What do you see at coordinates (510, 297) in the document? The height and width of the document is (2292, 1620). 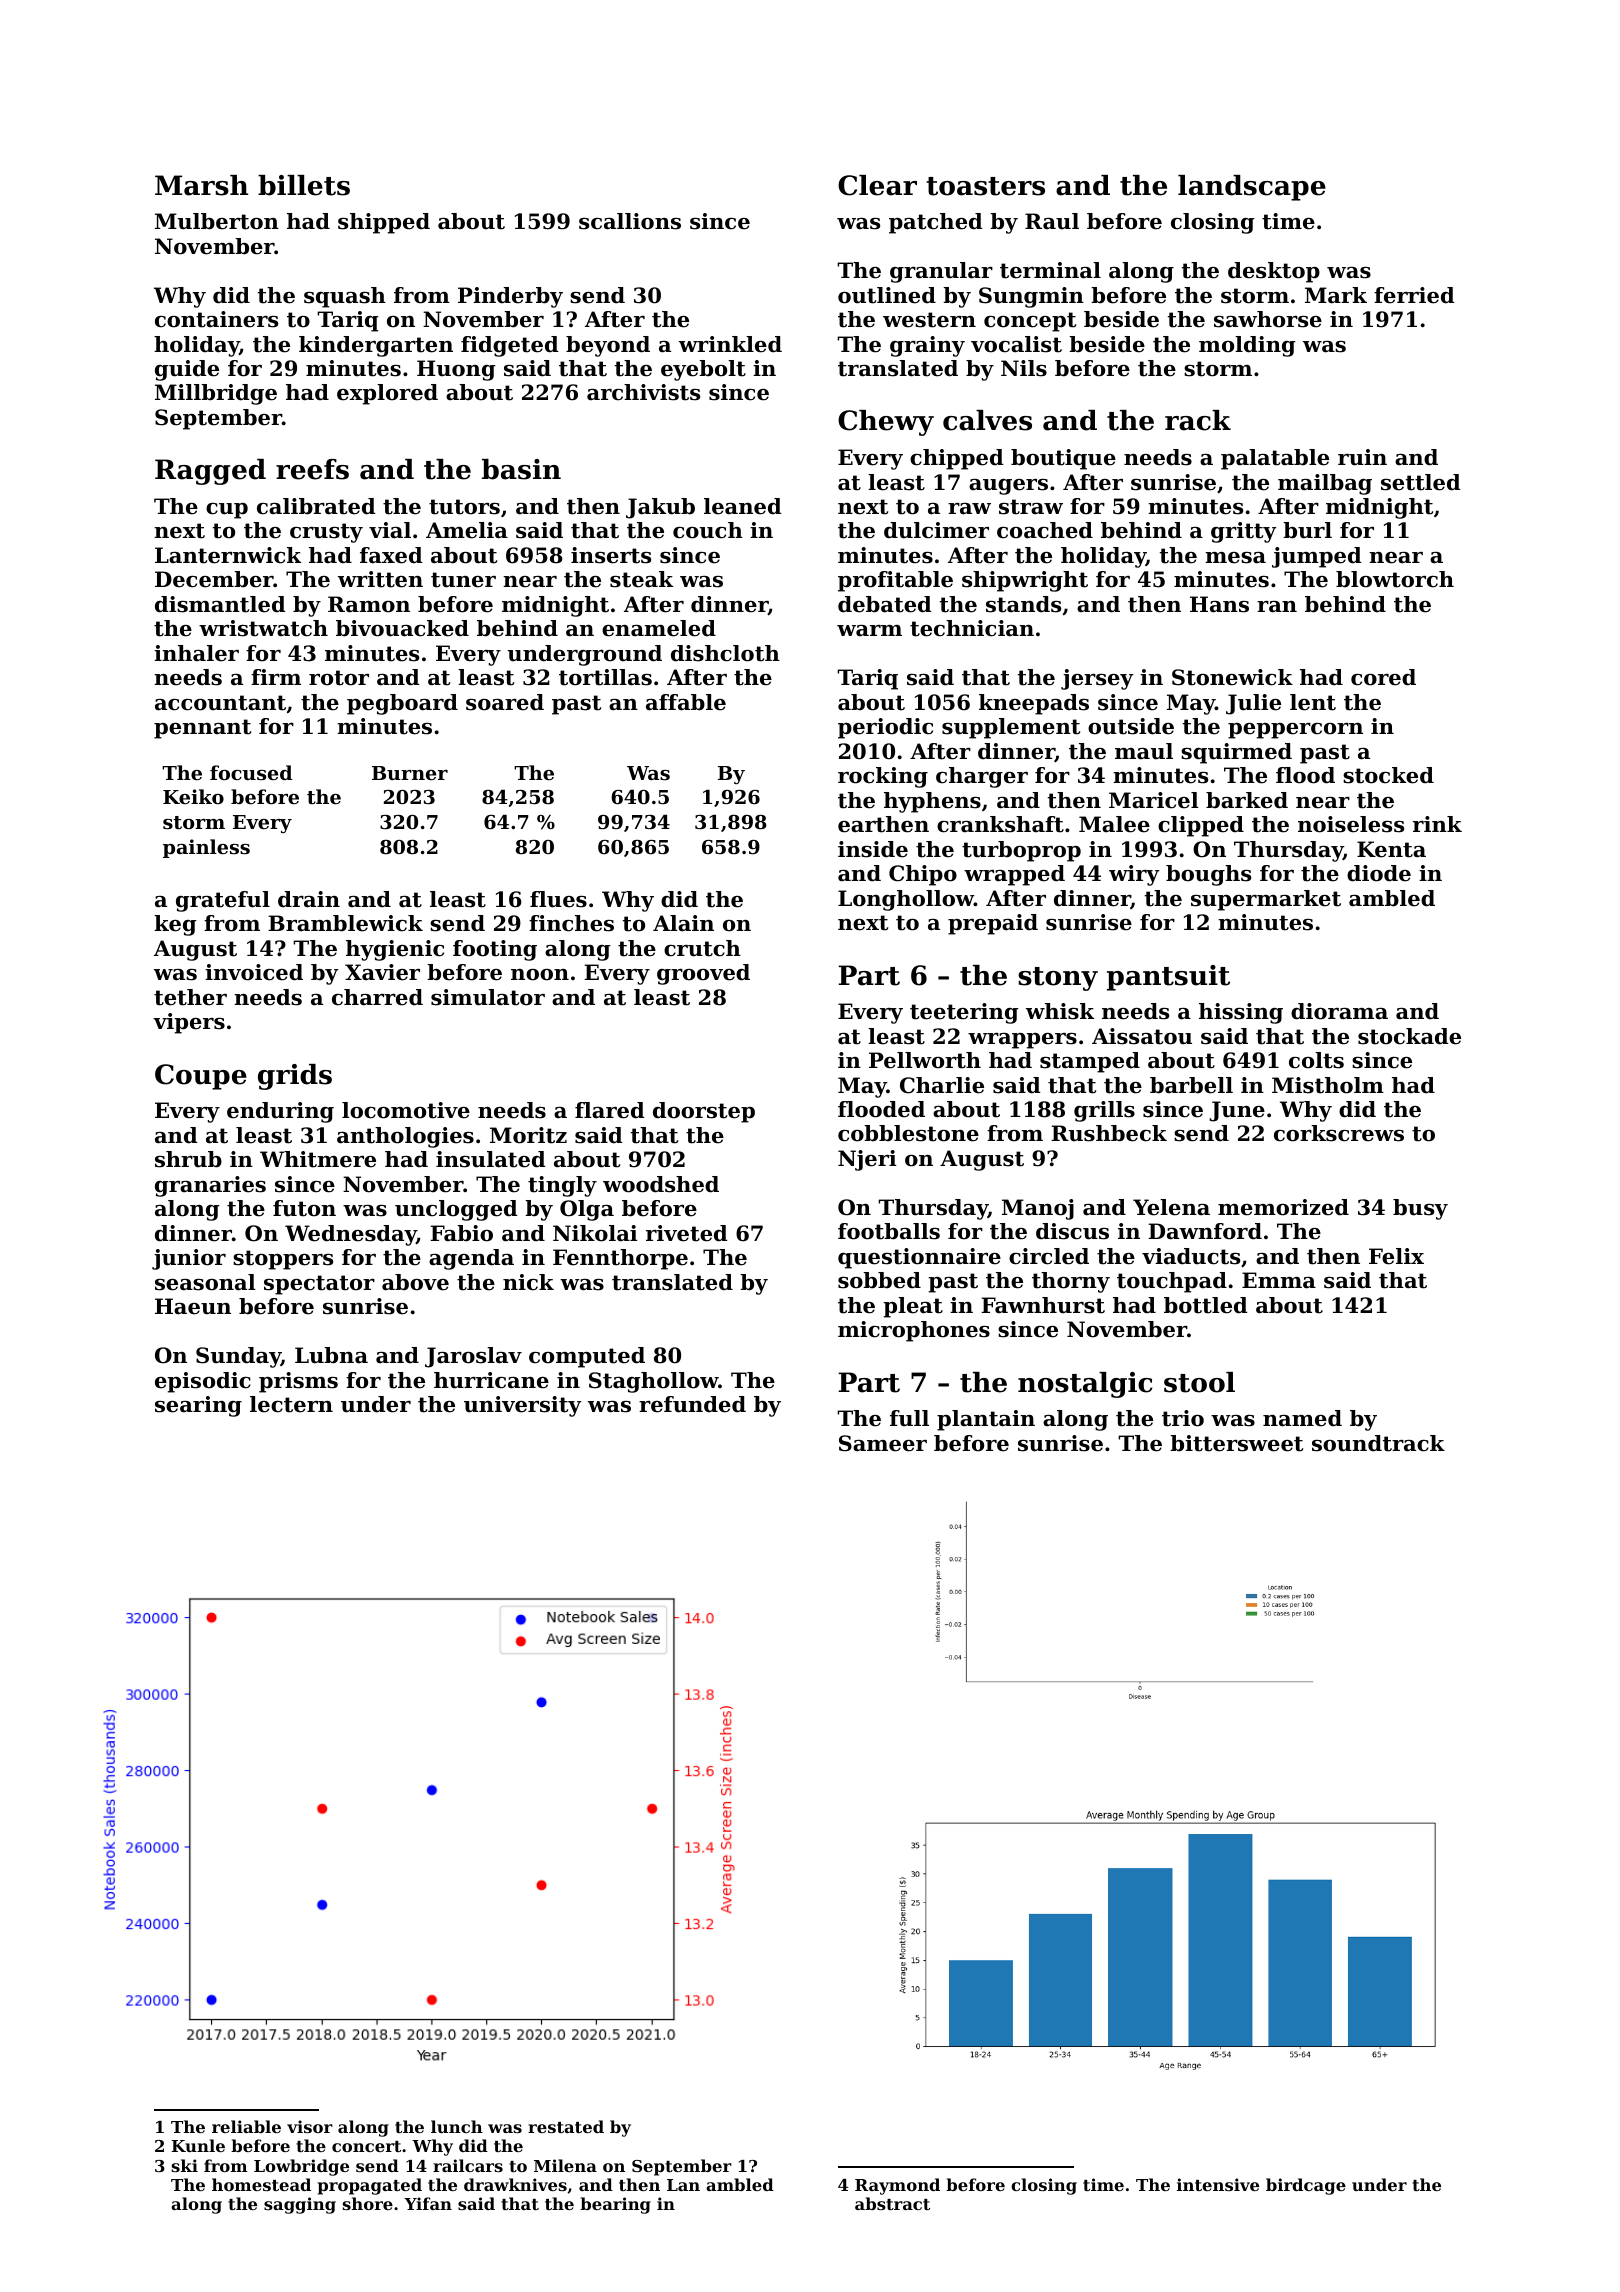 I see `Pinderby` at bounding box center [510, 297].
